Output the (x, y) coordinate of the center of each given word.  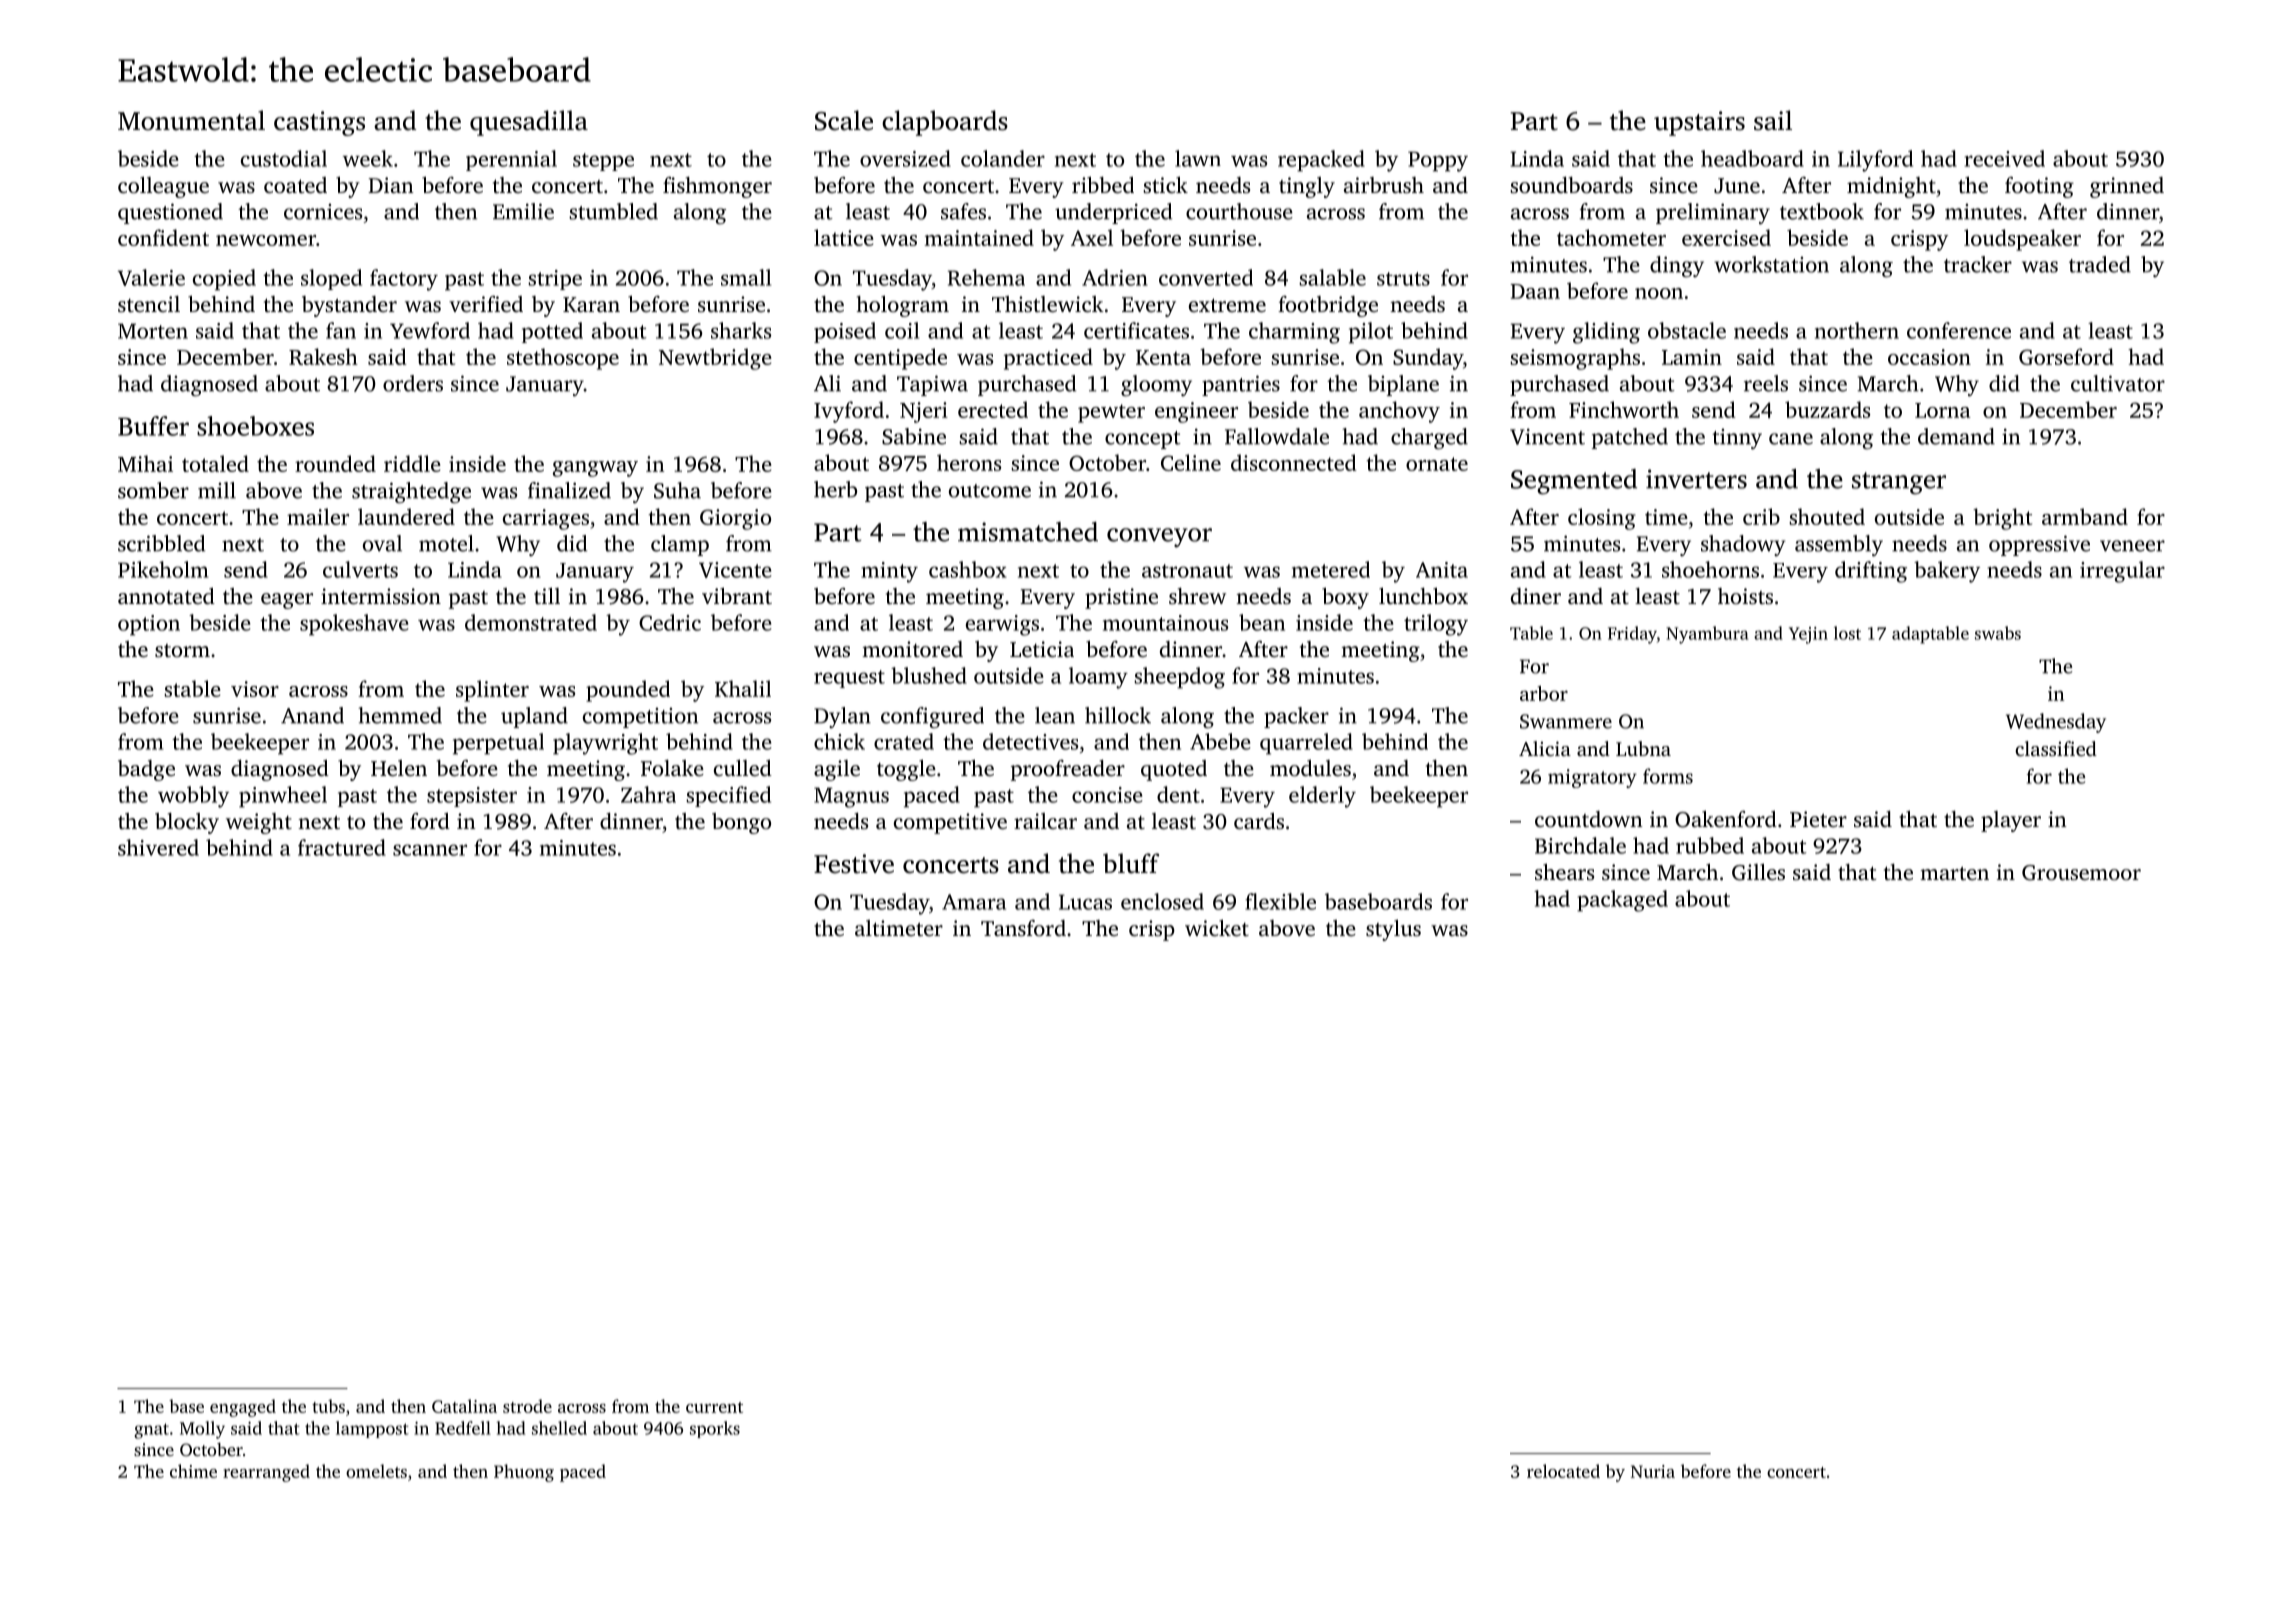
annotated (166, 596)
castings (319, 123)
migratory (1592, 778)
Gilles (1758, 872)
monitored (912, 649)
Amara (974, 902)
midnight (1891, 187)
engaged (243, 1408)
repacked (1321, 161)
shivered (158, 847)
